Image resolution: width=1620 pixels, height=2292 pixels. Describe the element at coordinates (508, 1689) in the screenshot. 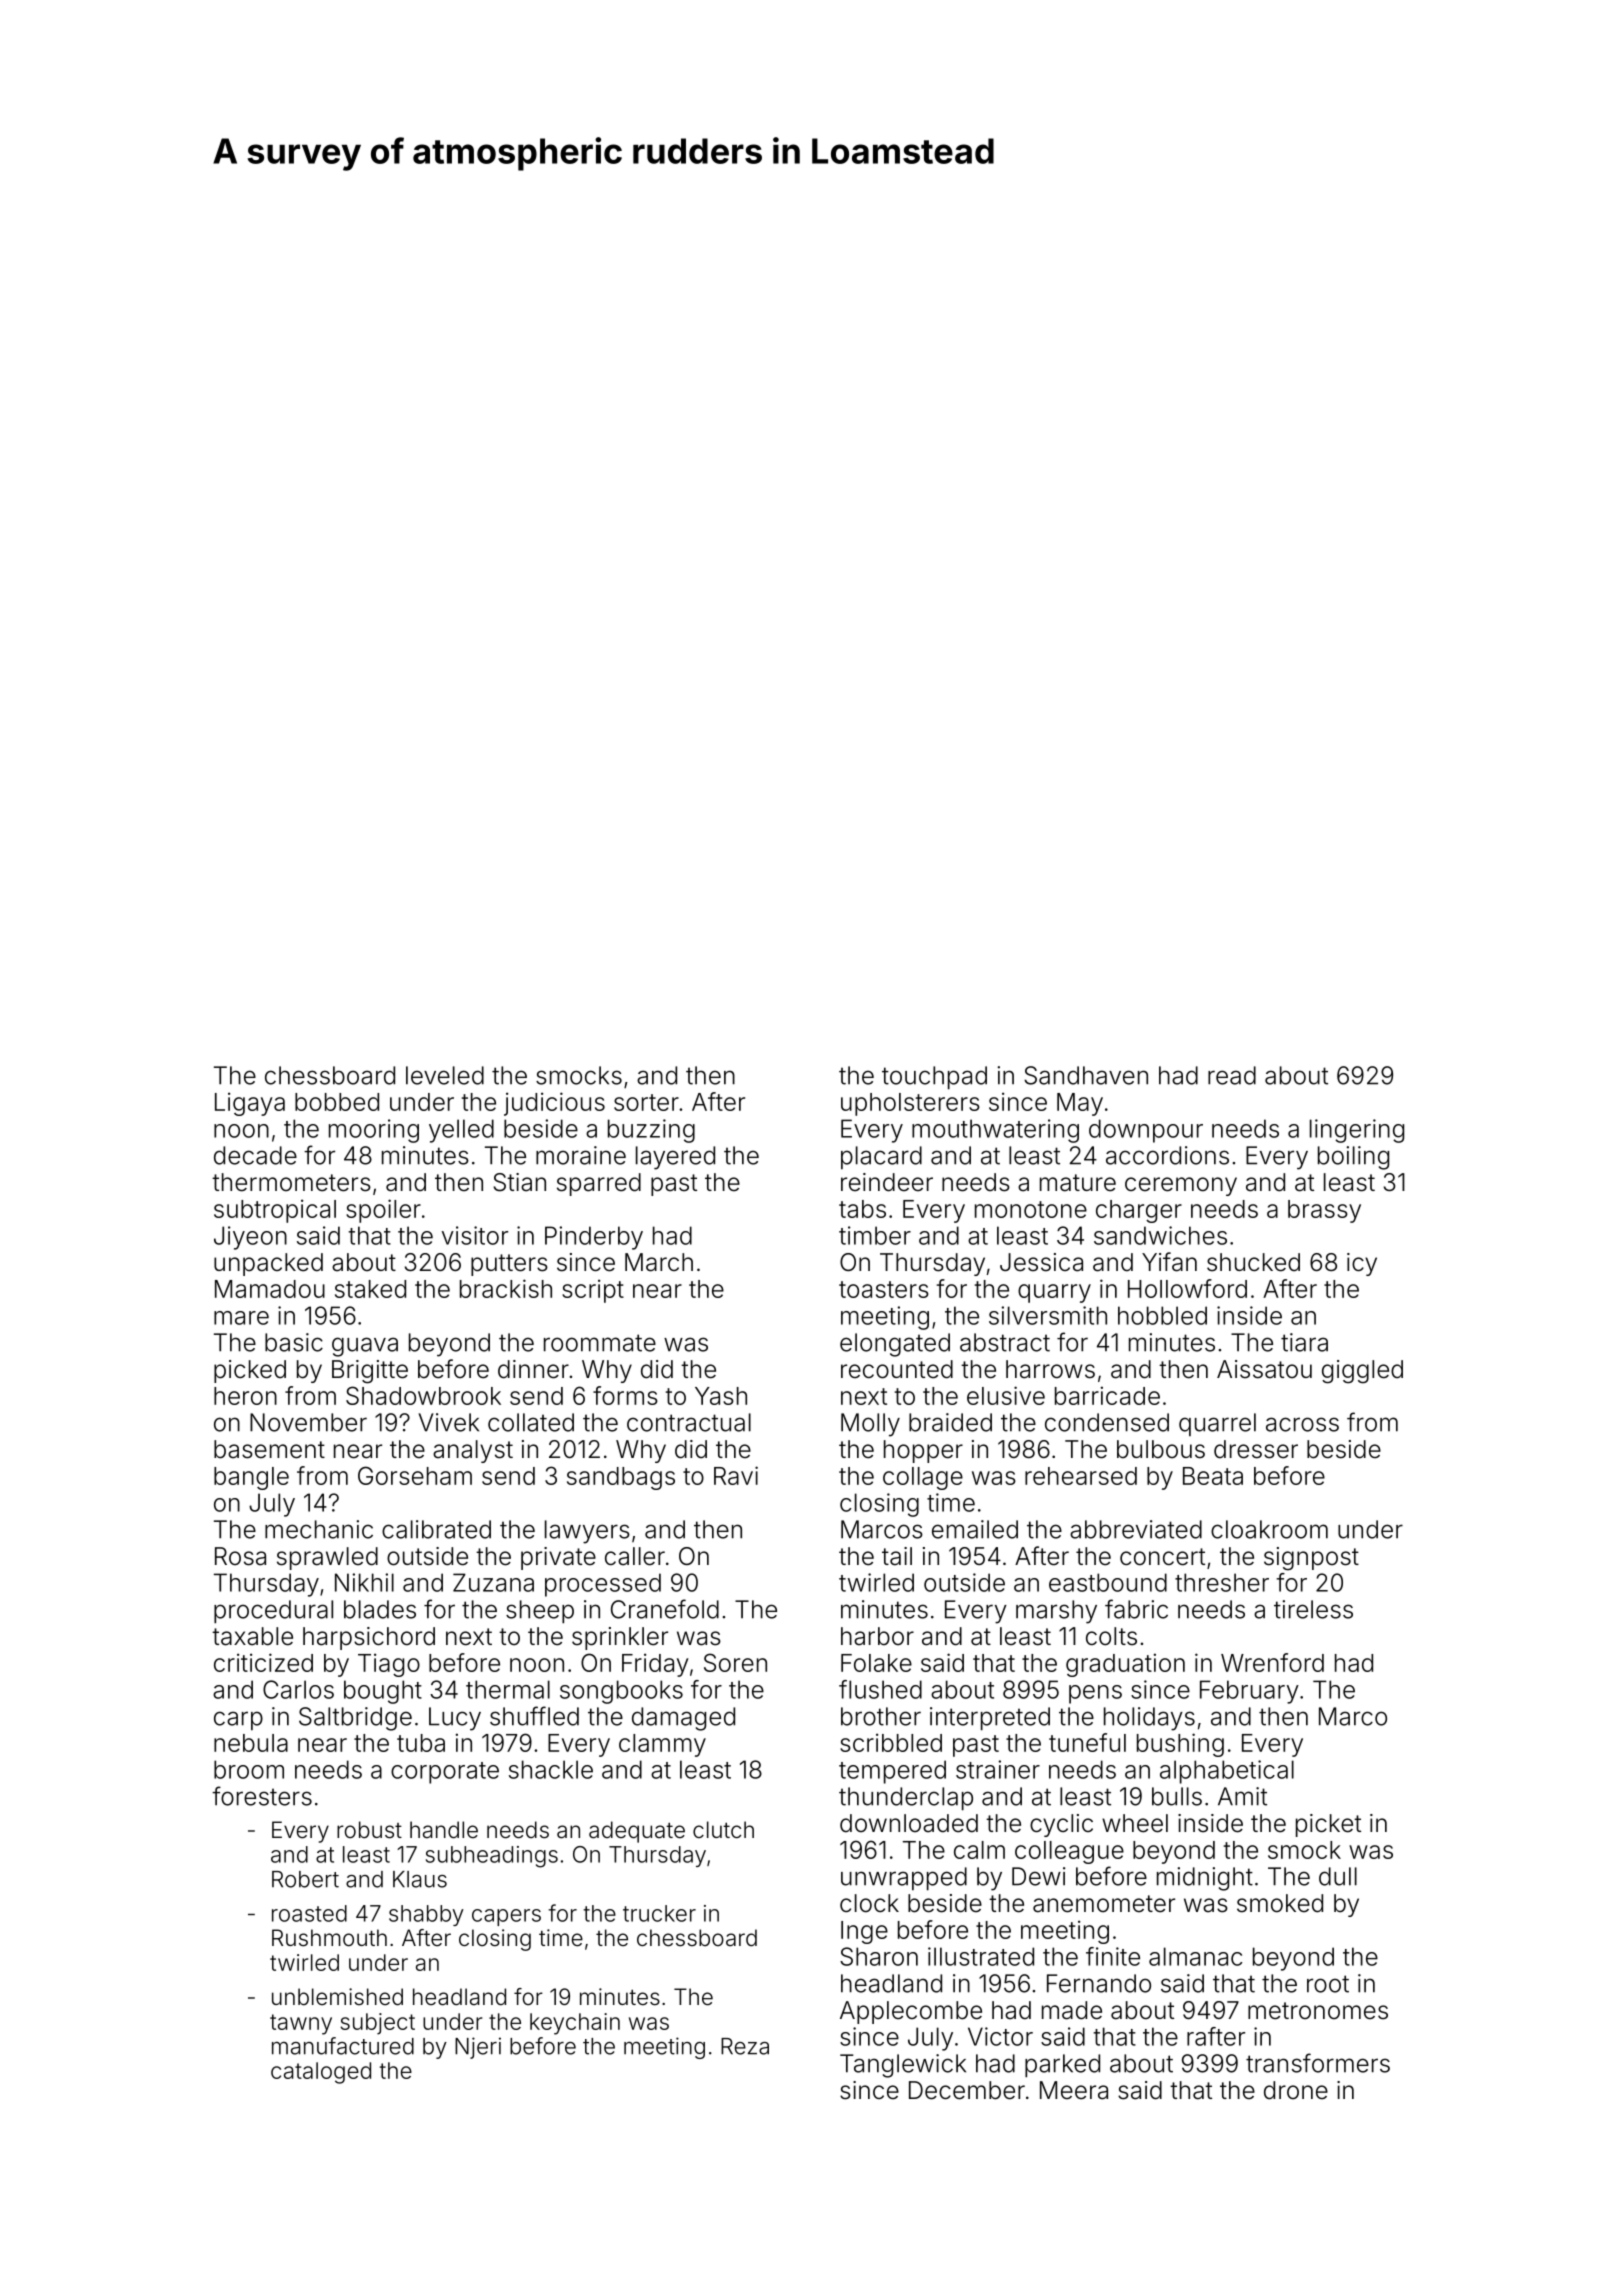

I see `thermal` at that location.
